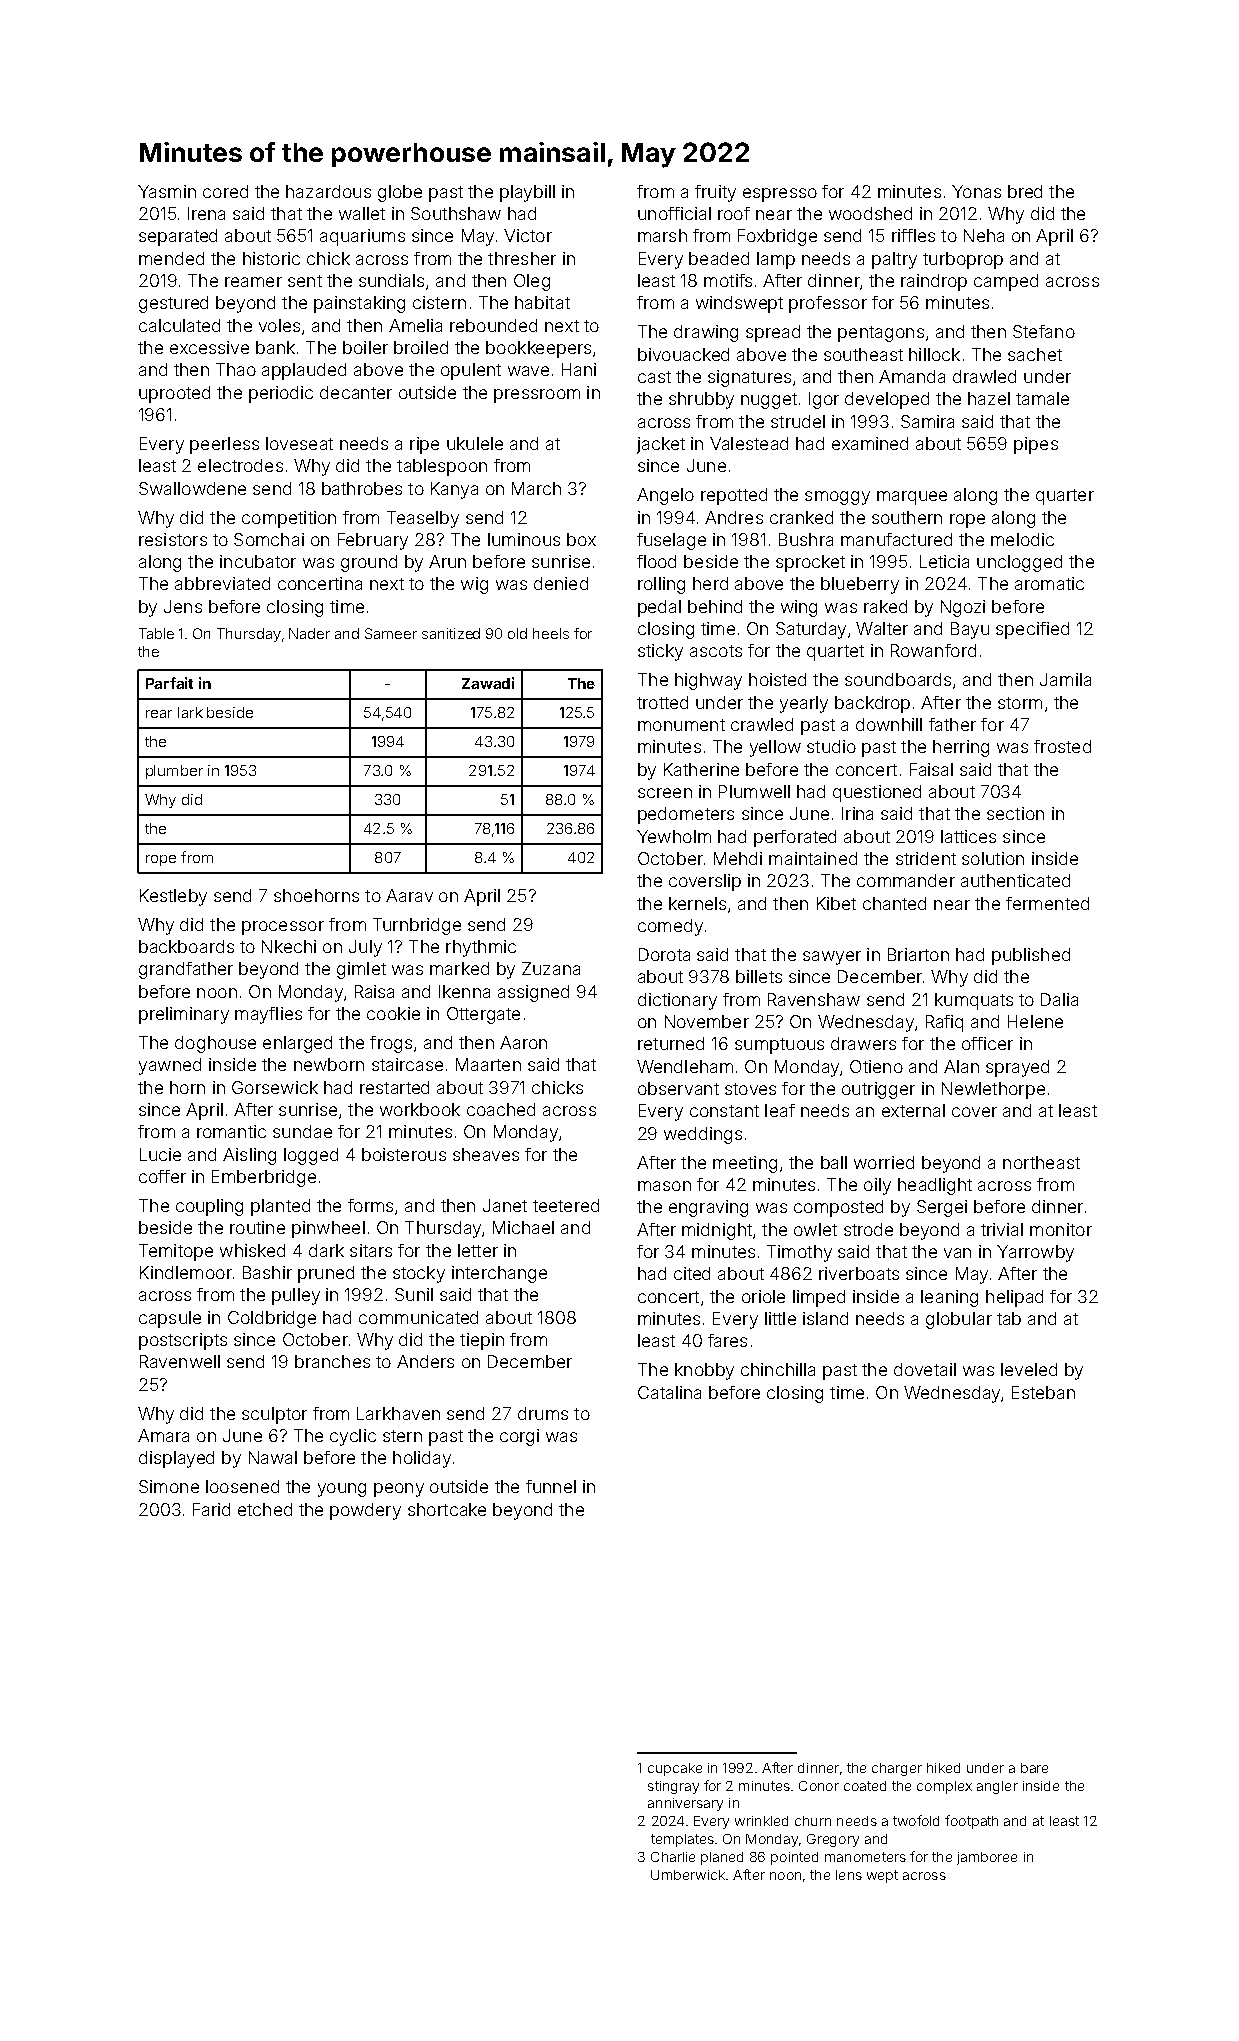 The height and width of the page is (2041, 1239). I want to click on leaning, so click(949, 1298).
